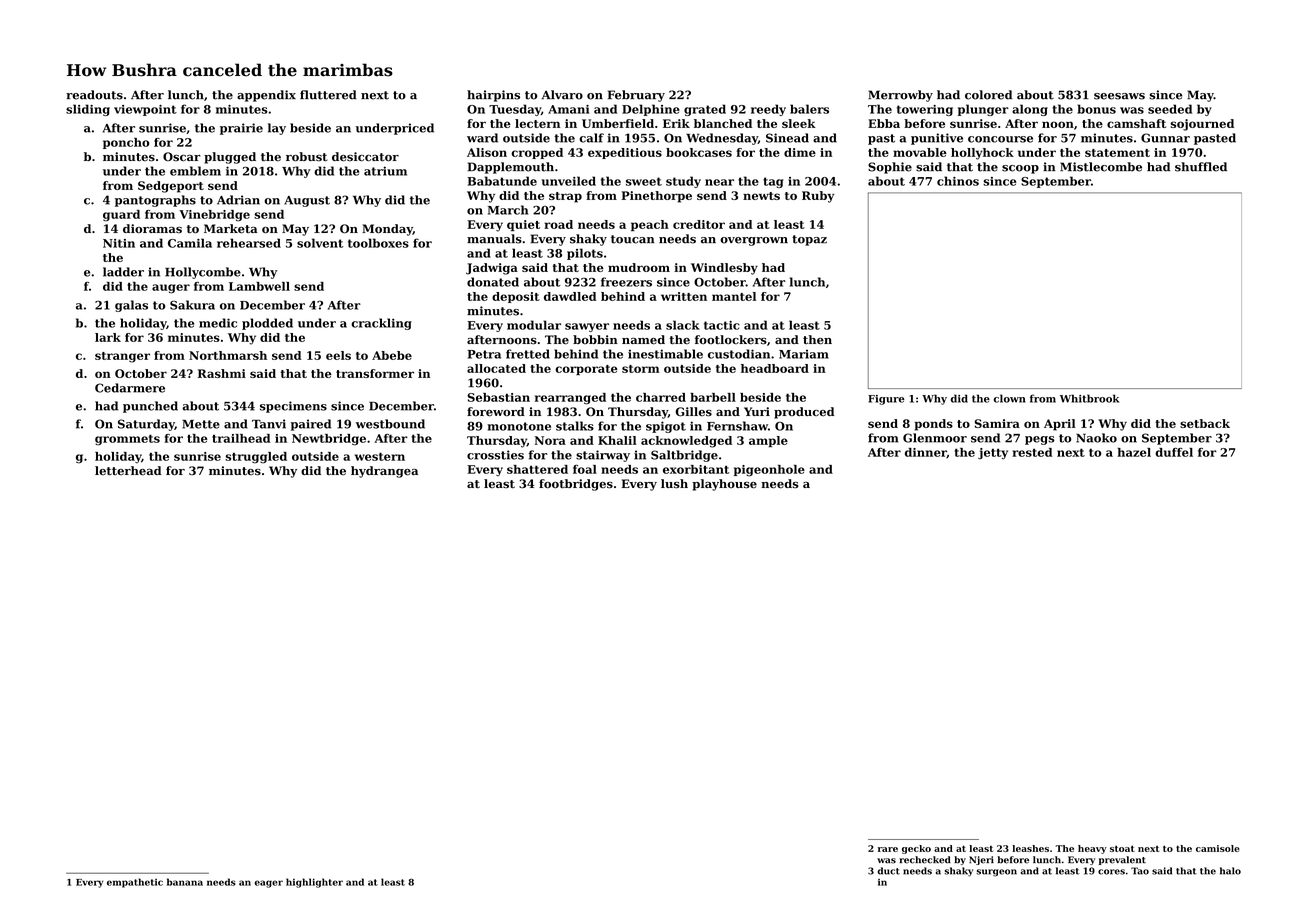 Image resolution: width=1308 pixels, height=924 pixels. Describe the element at coordinates (238, 200) in the document. I see `Adrian` at that location.
